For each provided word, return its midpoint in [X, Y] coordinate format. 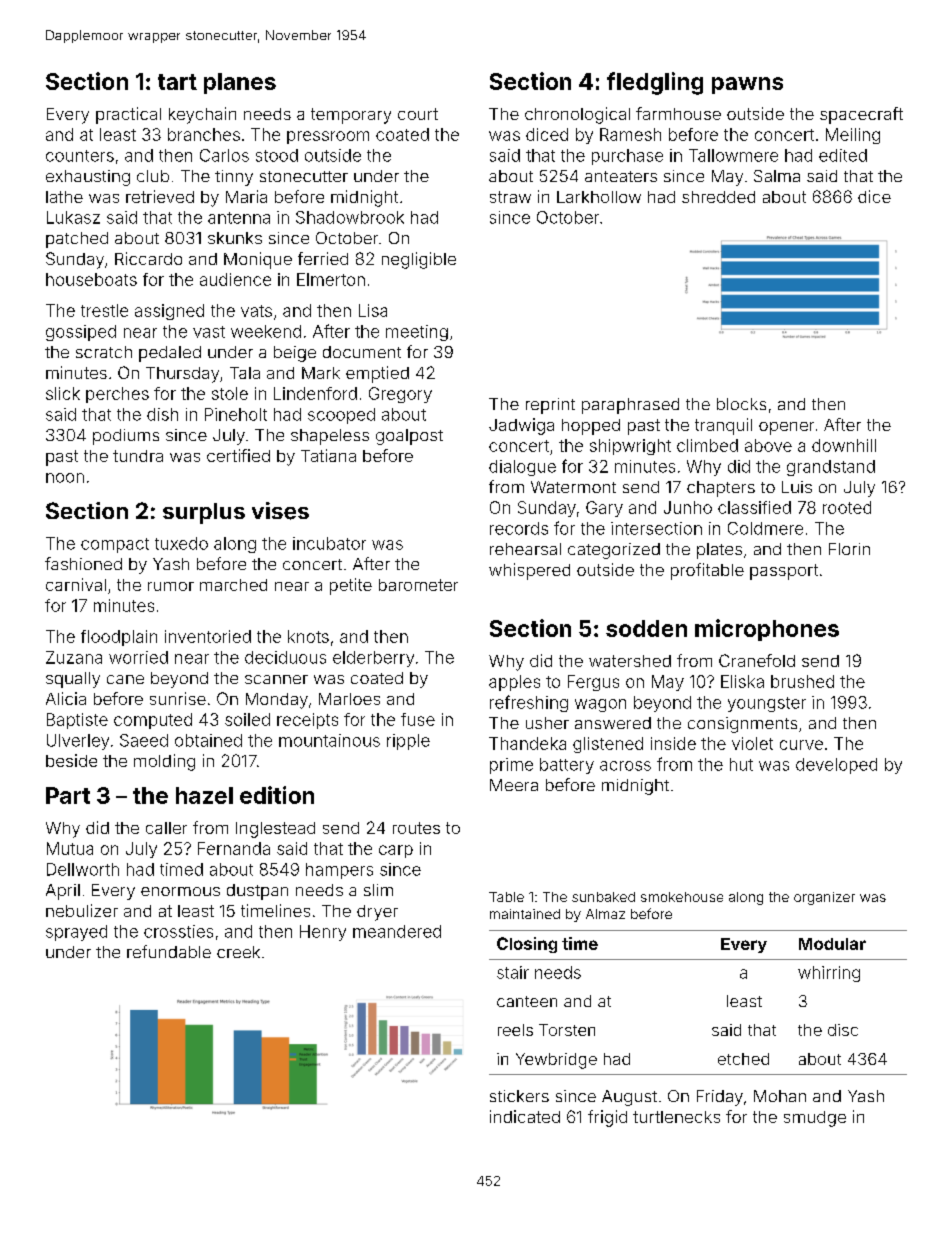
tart [177, 82]
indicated [525, 1116]
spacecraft [861, 115]
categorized [614, 551]
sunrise [178, 698]
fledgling [655, 83]
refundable [169, 951]
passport [784, 572]
